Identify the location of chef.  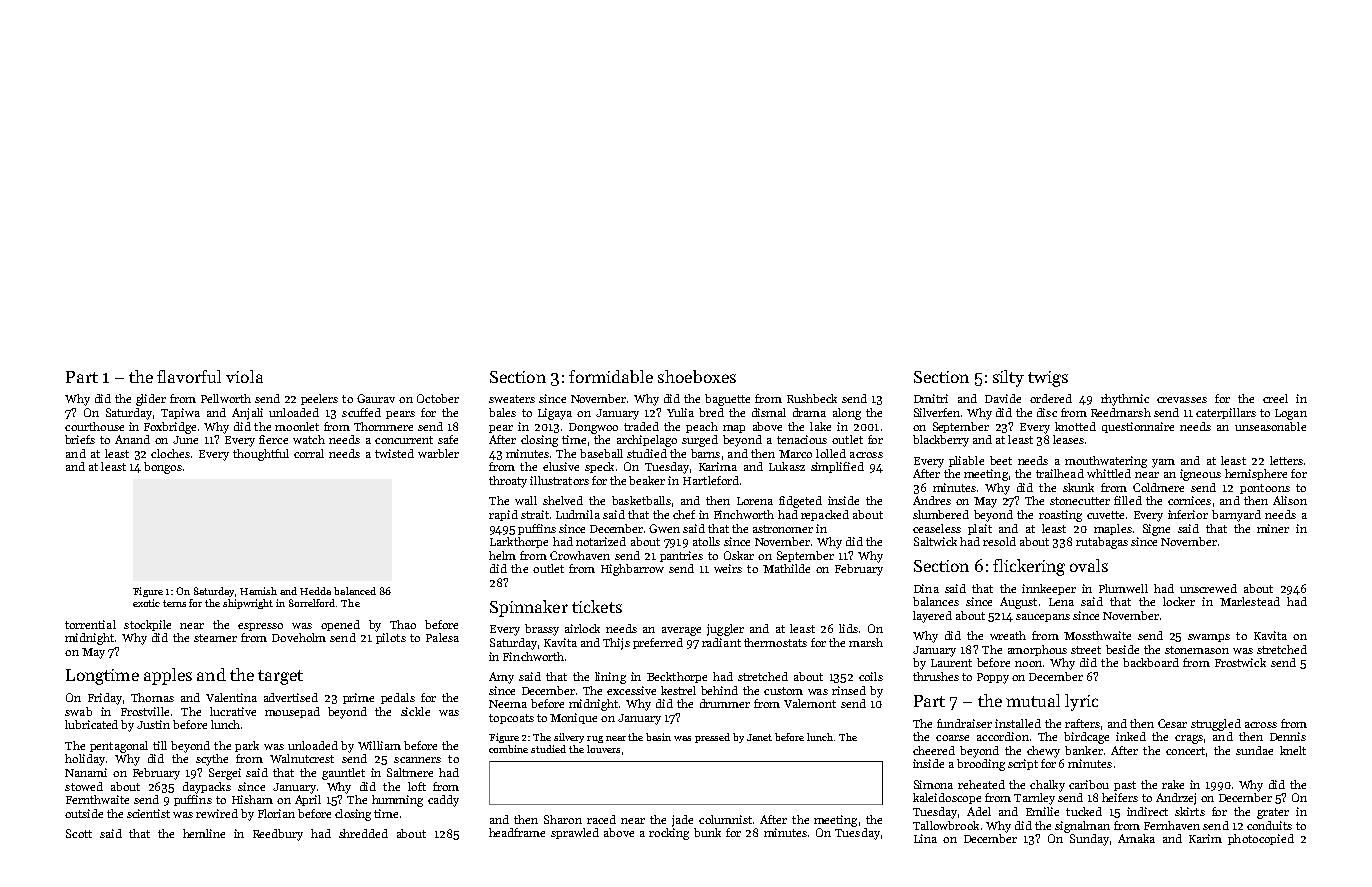
(684, 514).
